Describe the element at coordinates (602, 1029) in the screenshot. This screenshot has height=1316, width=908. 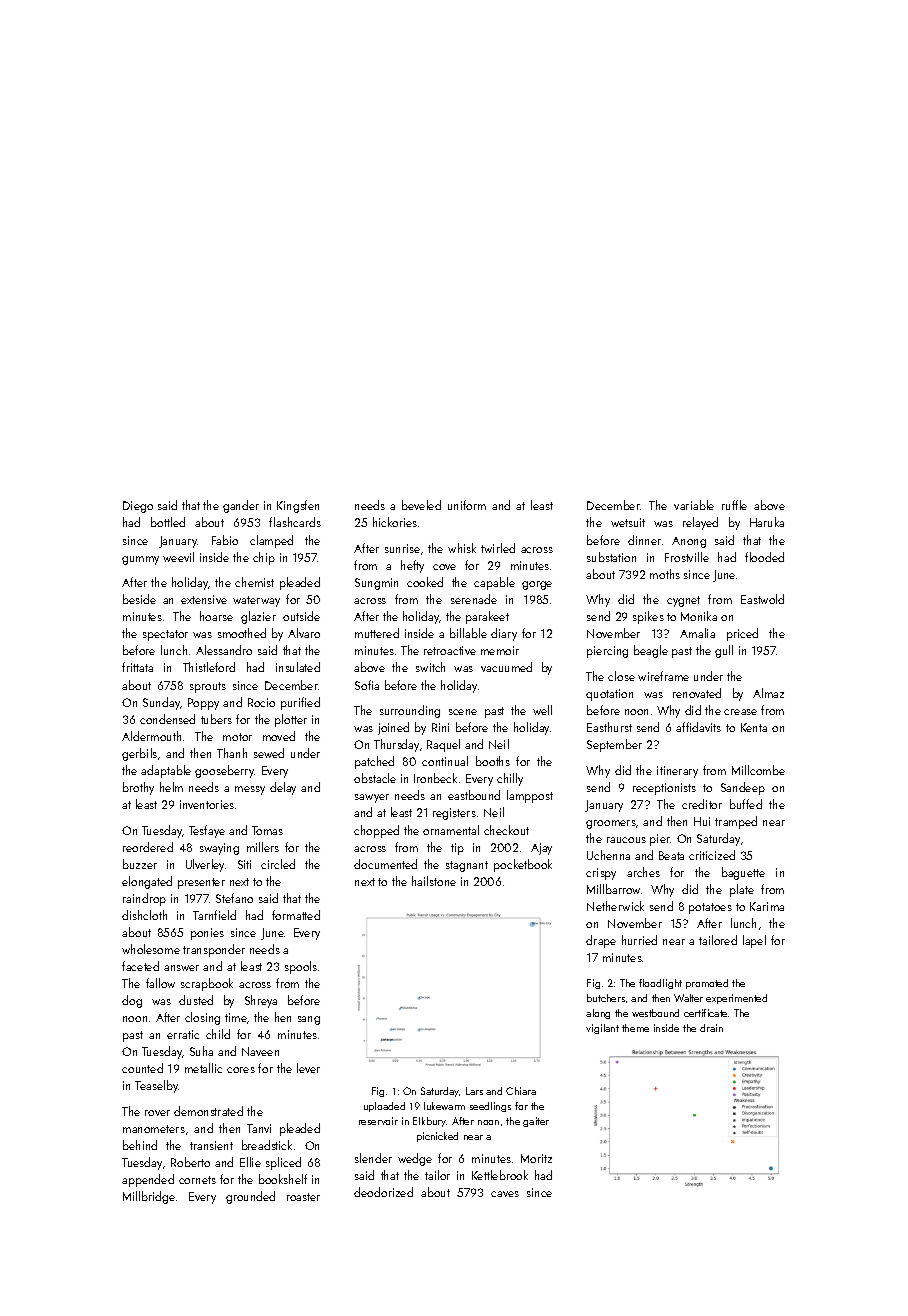
I see `vigilant` at that location.
